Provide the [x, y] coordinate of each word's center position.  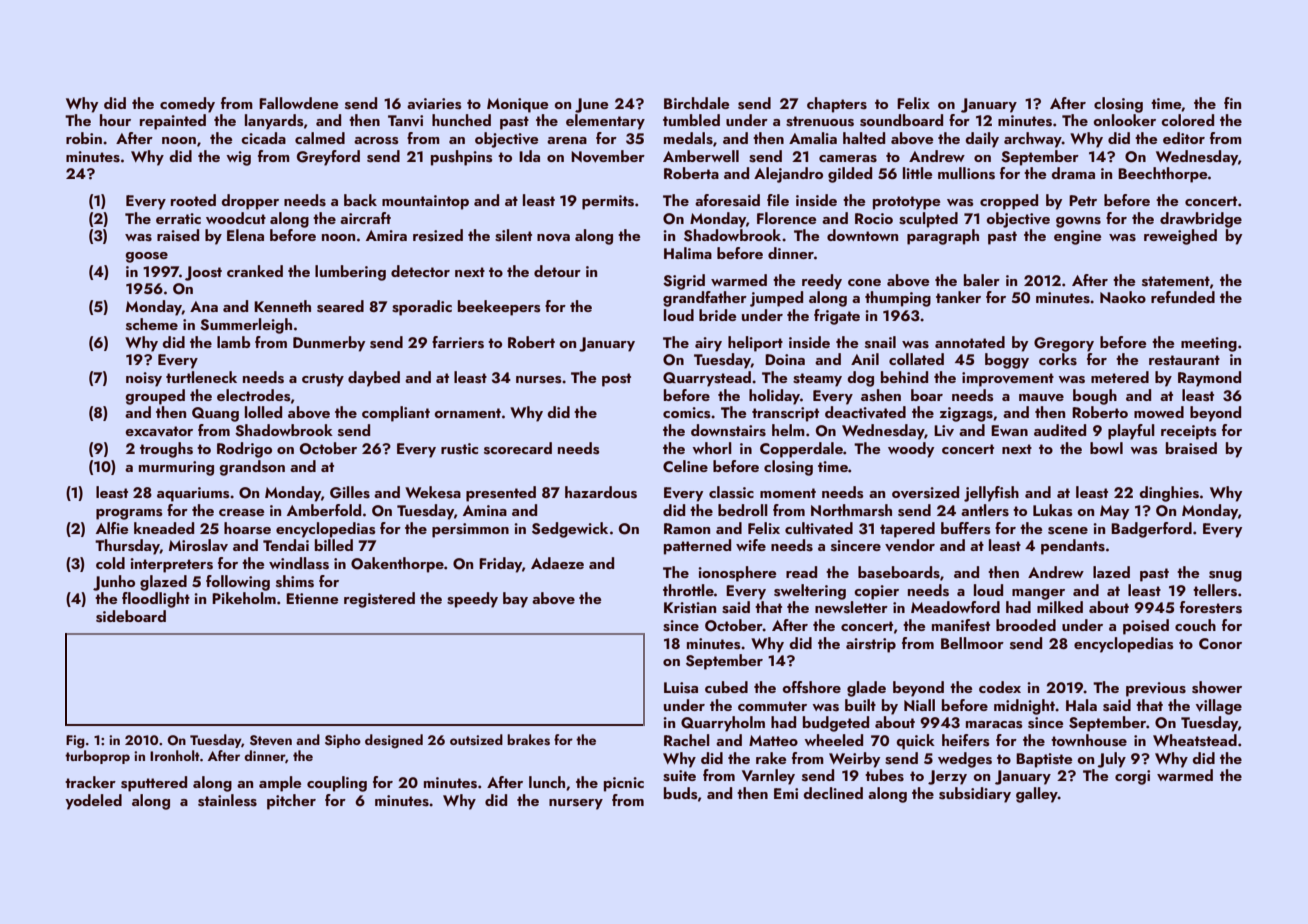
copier [876, 592]
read [801, 572]
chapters [837, 105]
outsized [476, 740]
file [778, 200]
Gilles [350, 492]
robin [84, 138]
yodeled [93, 802]
